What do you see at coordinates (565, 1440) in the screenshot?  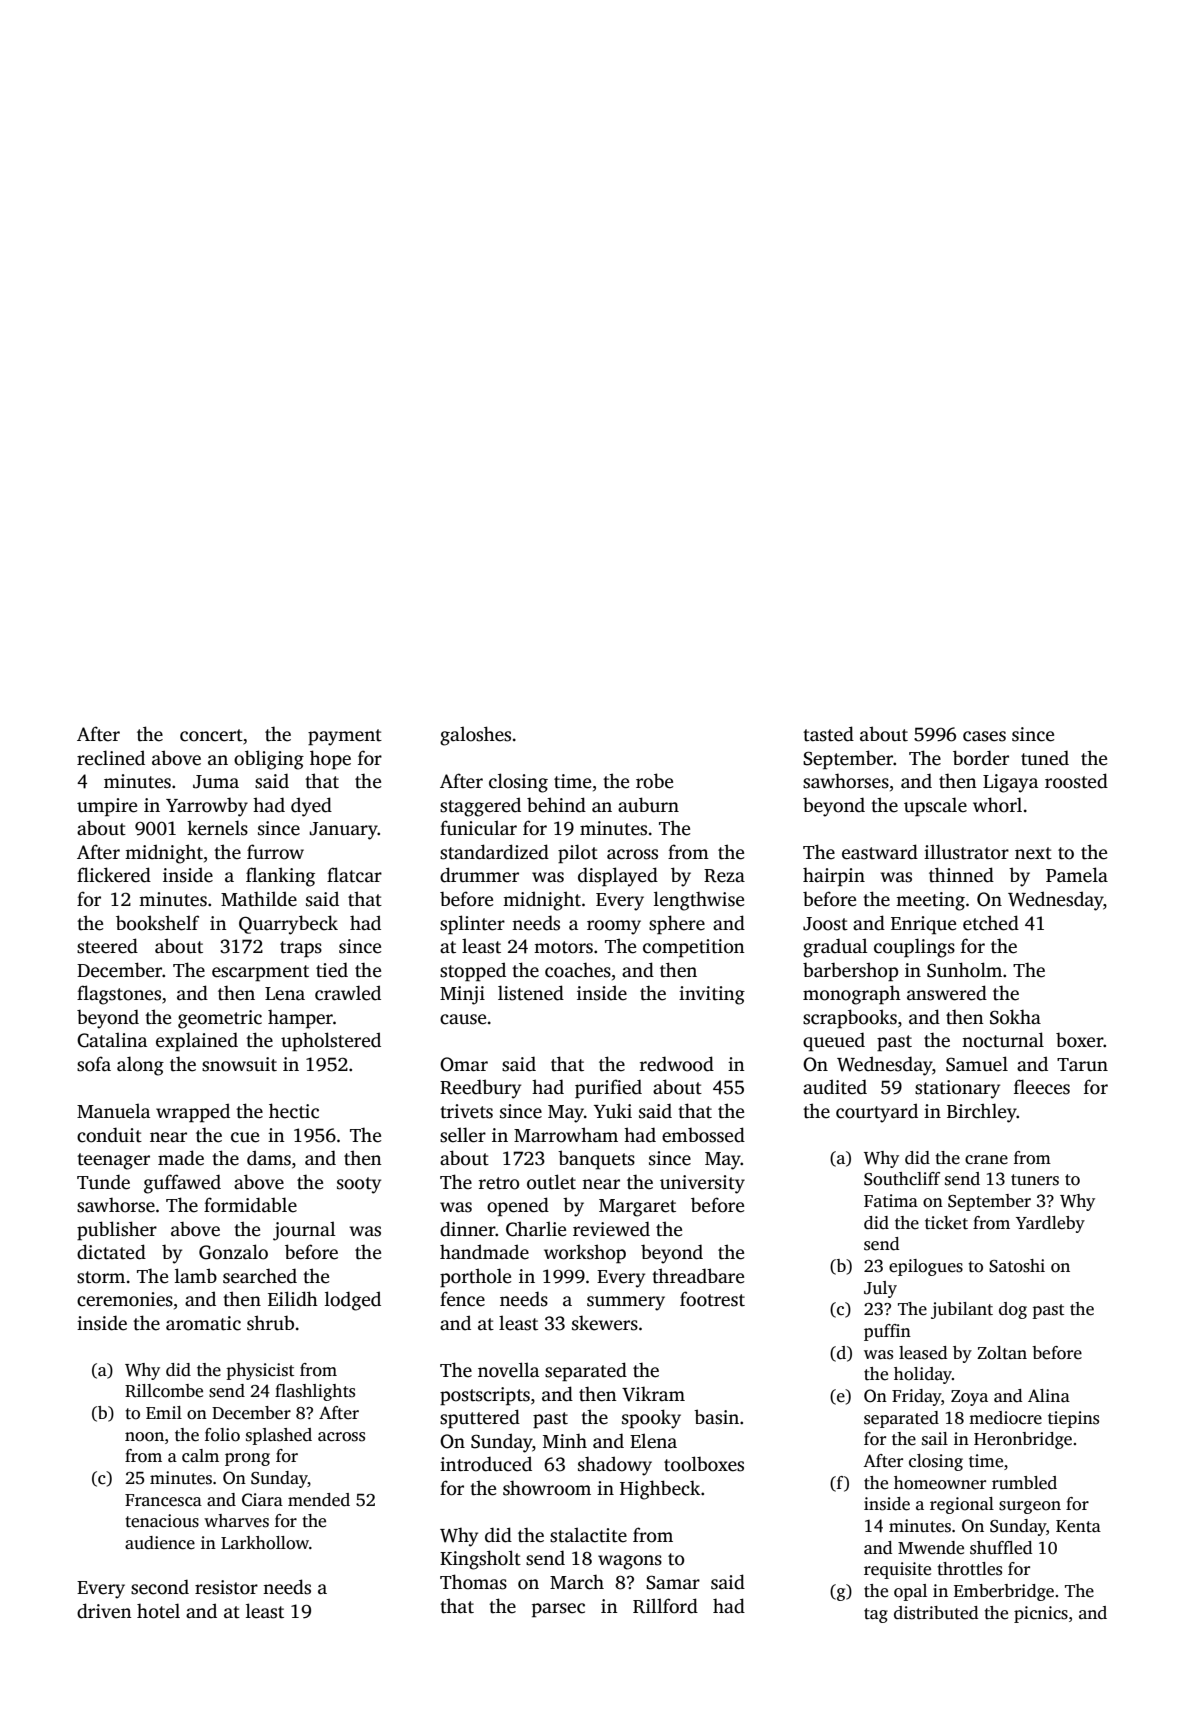 I see `Minh` at bounding box center [565, 1440].
